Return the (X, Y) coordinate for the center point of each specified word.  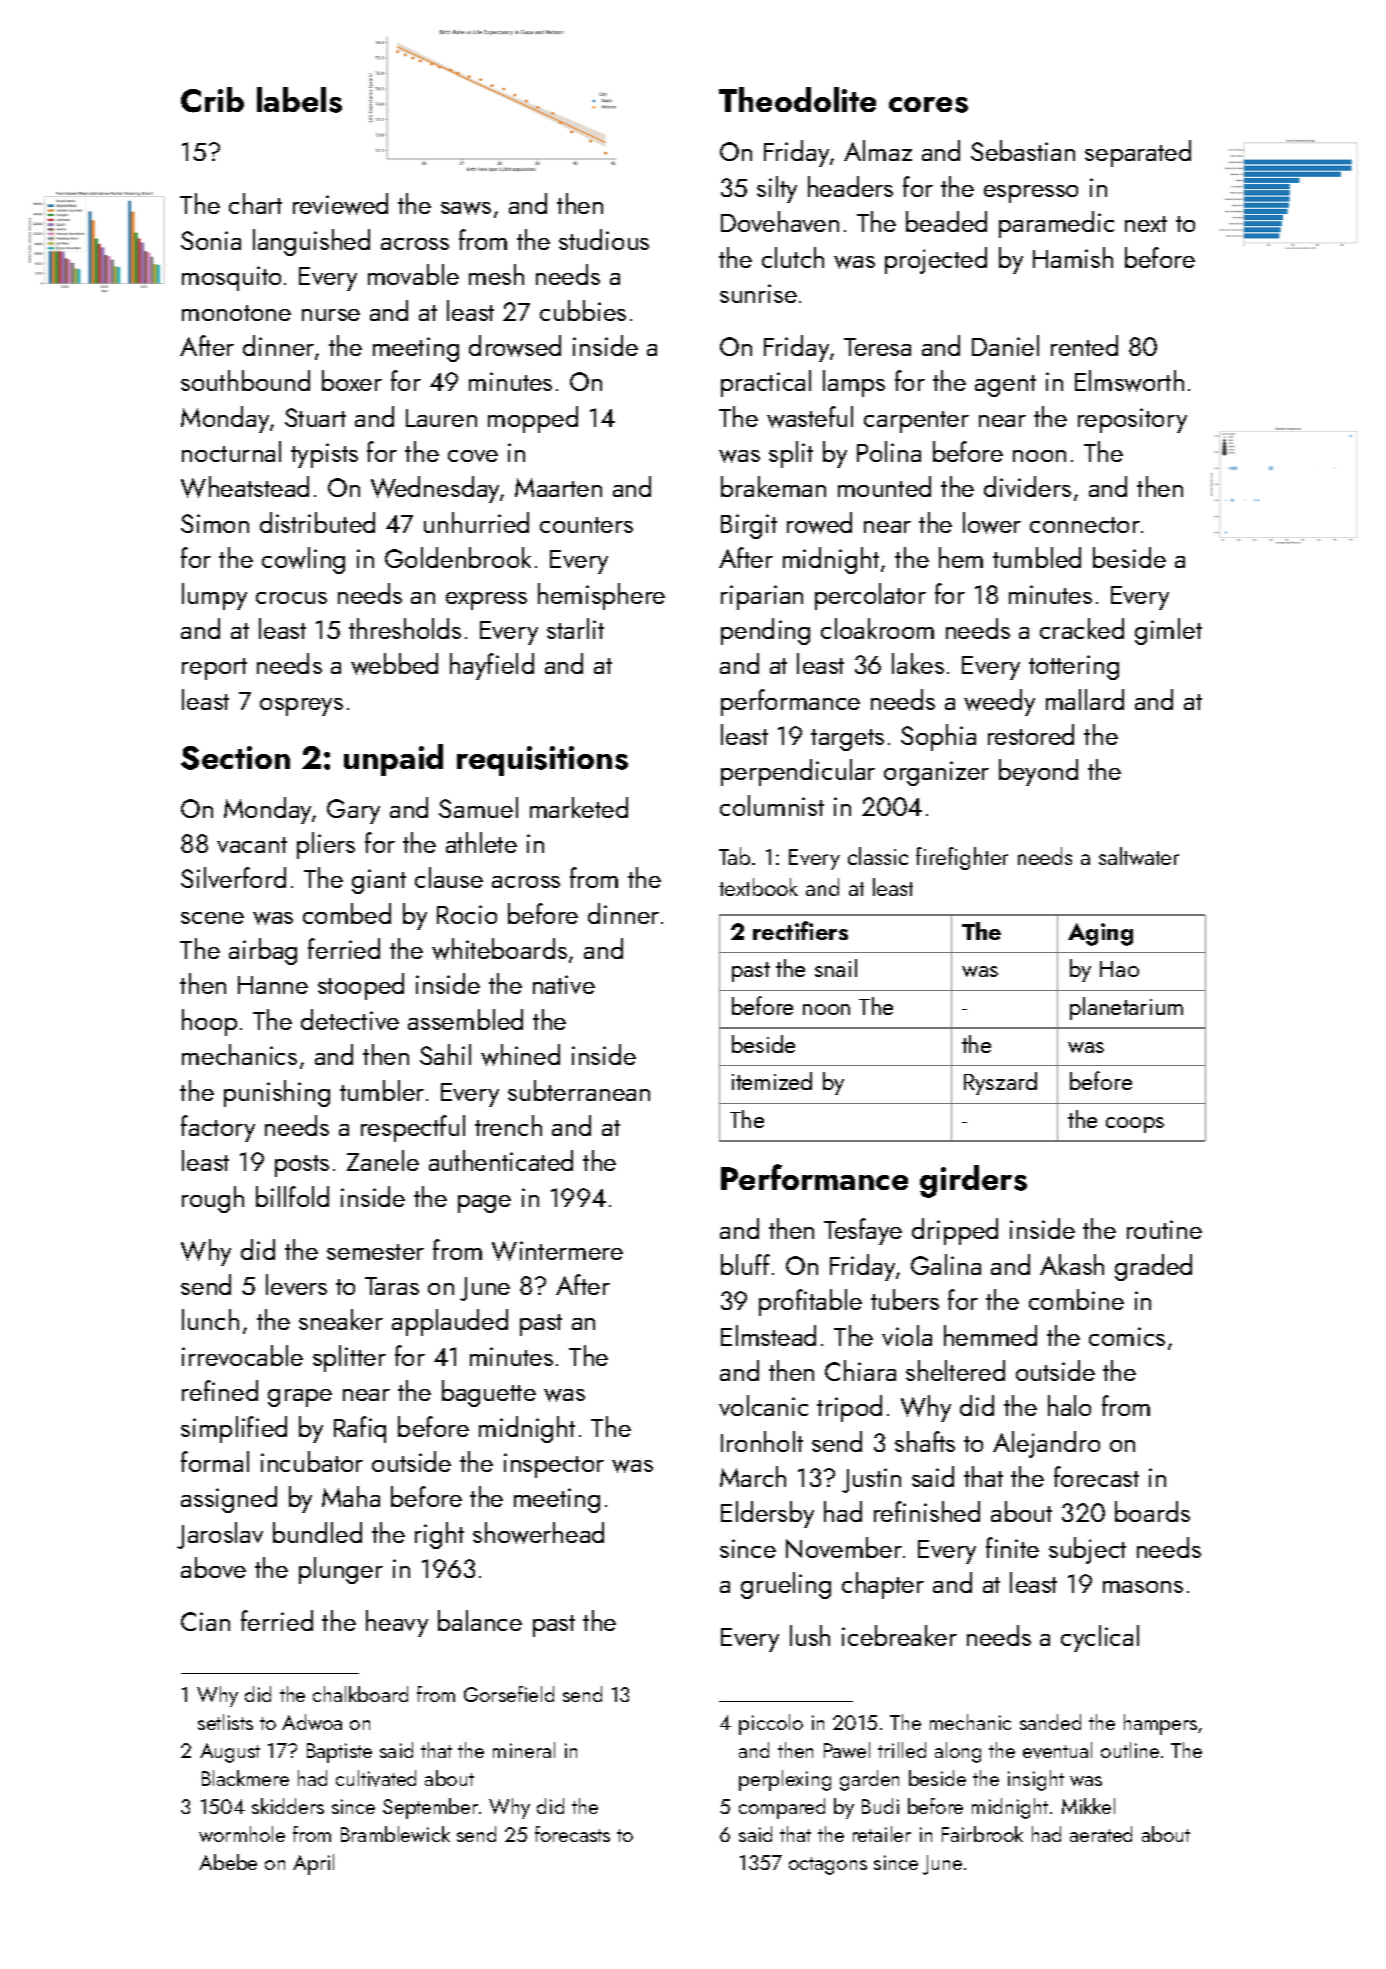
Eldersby (767, 1514)
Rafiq (360, 1429)
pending (765, 631)
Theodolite (797, 99)
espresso (1031, 194)
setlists (225, 1722)
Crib (212, 100)
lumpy (214, 596)
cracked (1082, 628)
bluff (745, 1264)
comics (1127, 1336)
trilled (902, 1750)
